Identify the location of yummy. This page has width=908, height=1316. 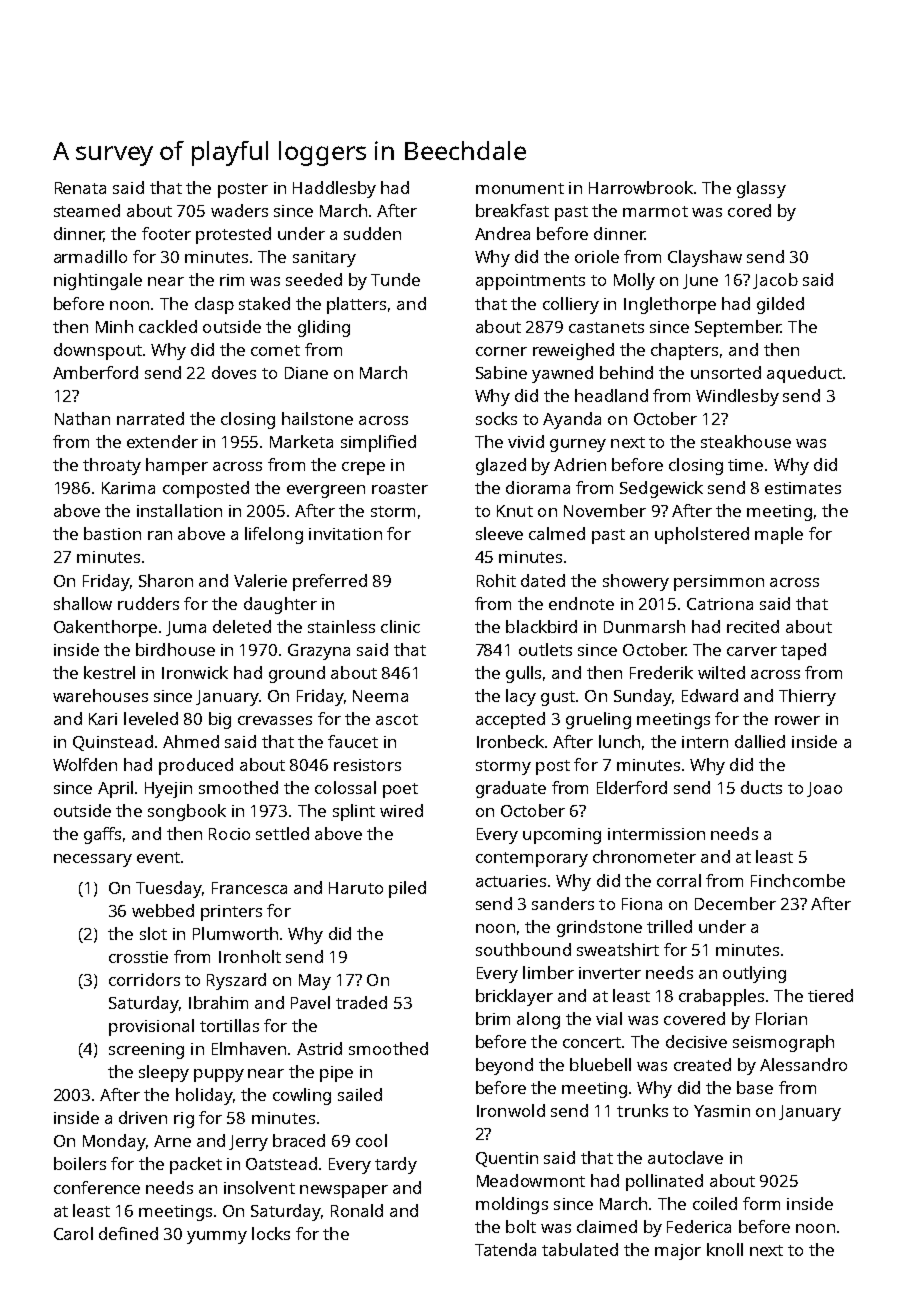
(217, 1237).
